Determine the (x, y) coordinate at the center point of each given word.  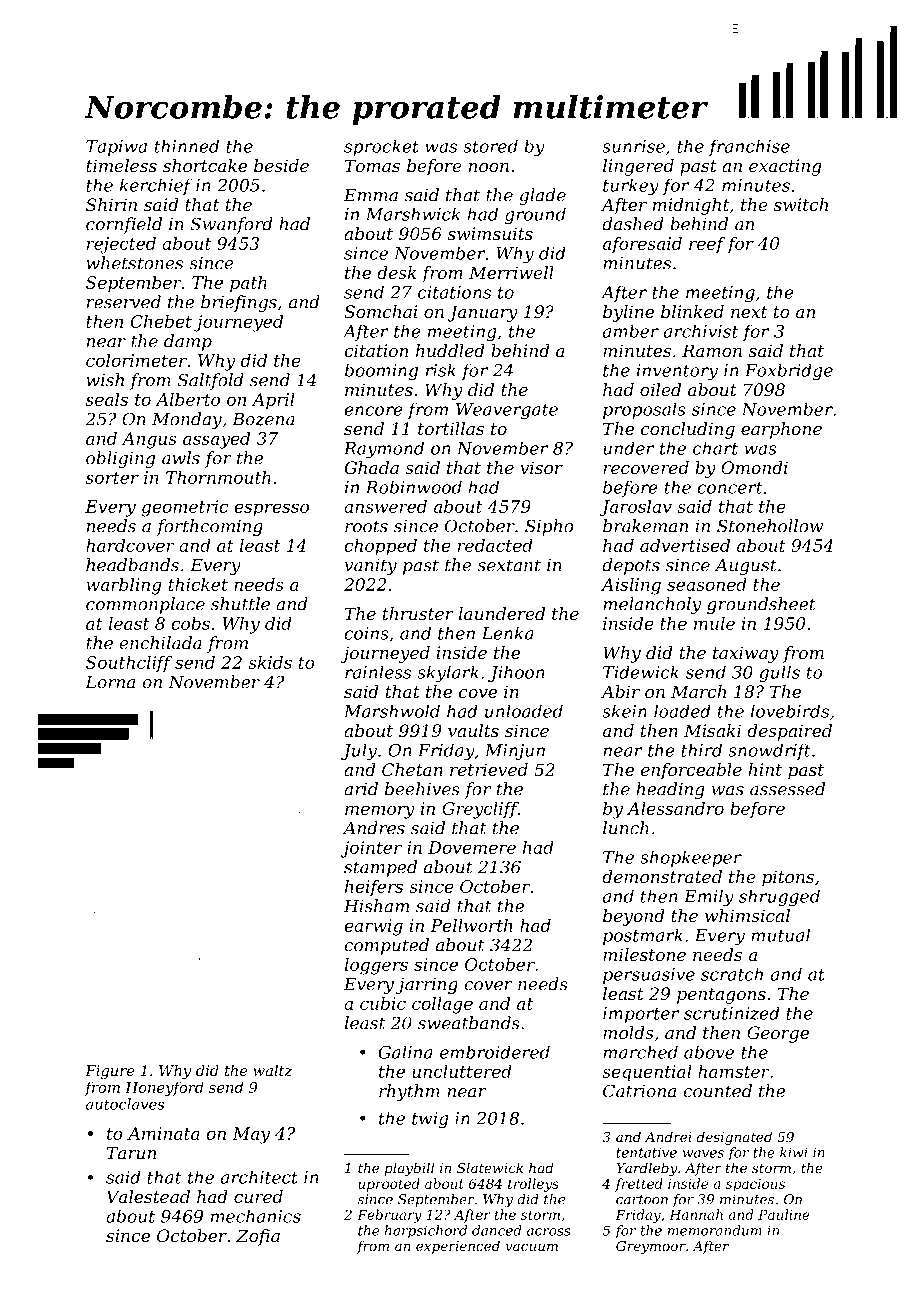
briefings (239, 303)
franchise (749, 147)
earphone (781, 430)
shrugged (779, 898)
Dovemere (472, 847)
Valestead (148, 1196)
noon (489, 167)
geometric (184, 508)
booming (381, 372)
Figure (109, 1072)
